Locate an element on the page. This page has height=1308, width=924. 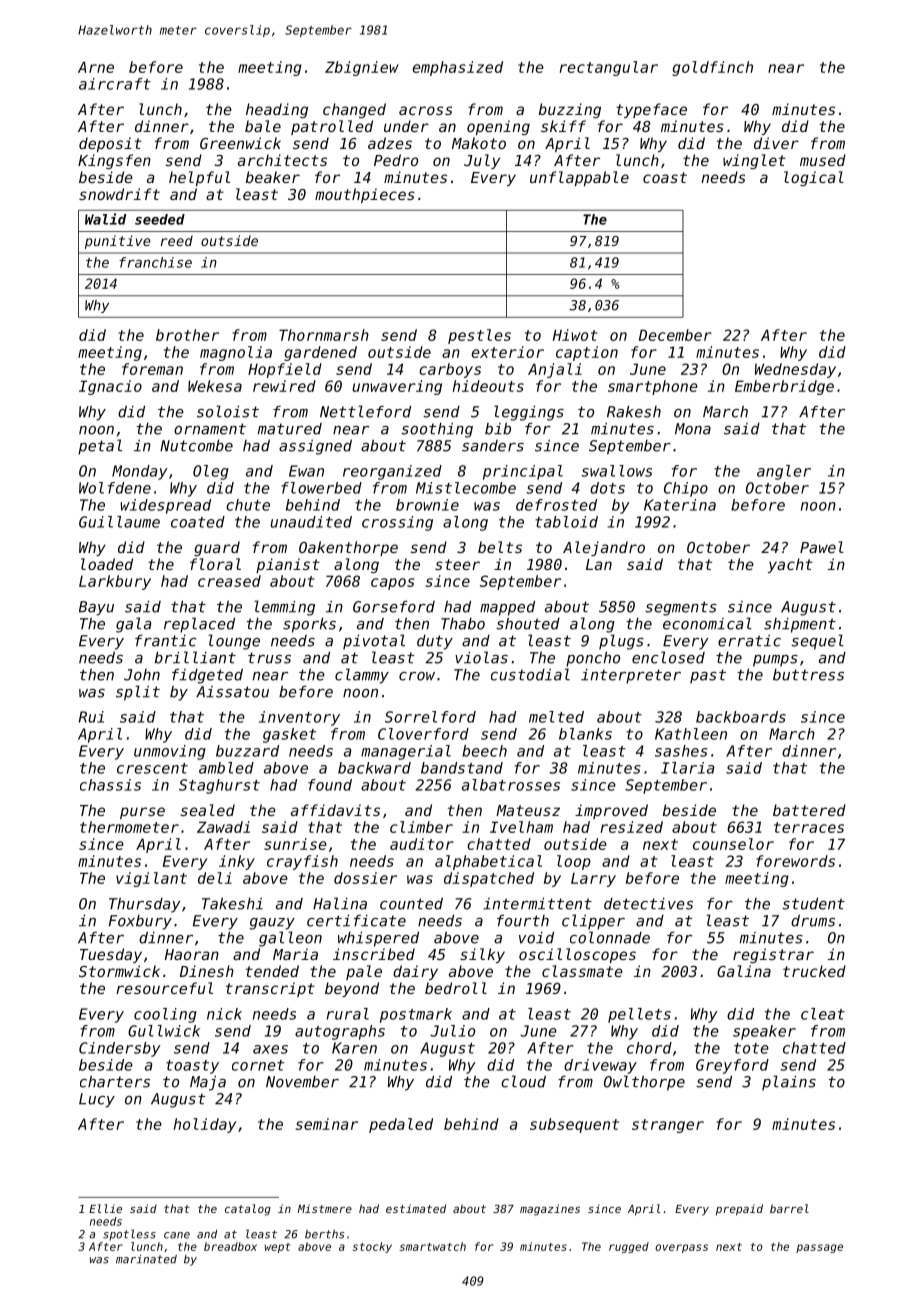
buzzing is located at coordinates (570, 110).
